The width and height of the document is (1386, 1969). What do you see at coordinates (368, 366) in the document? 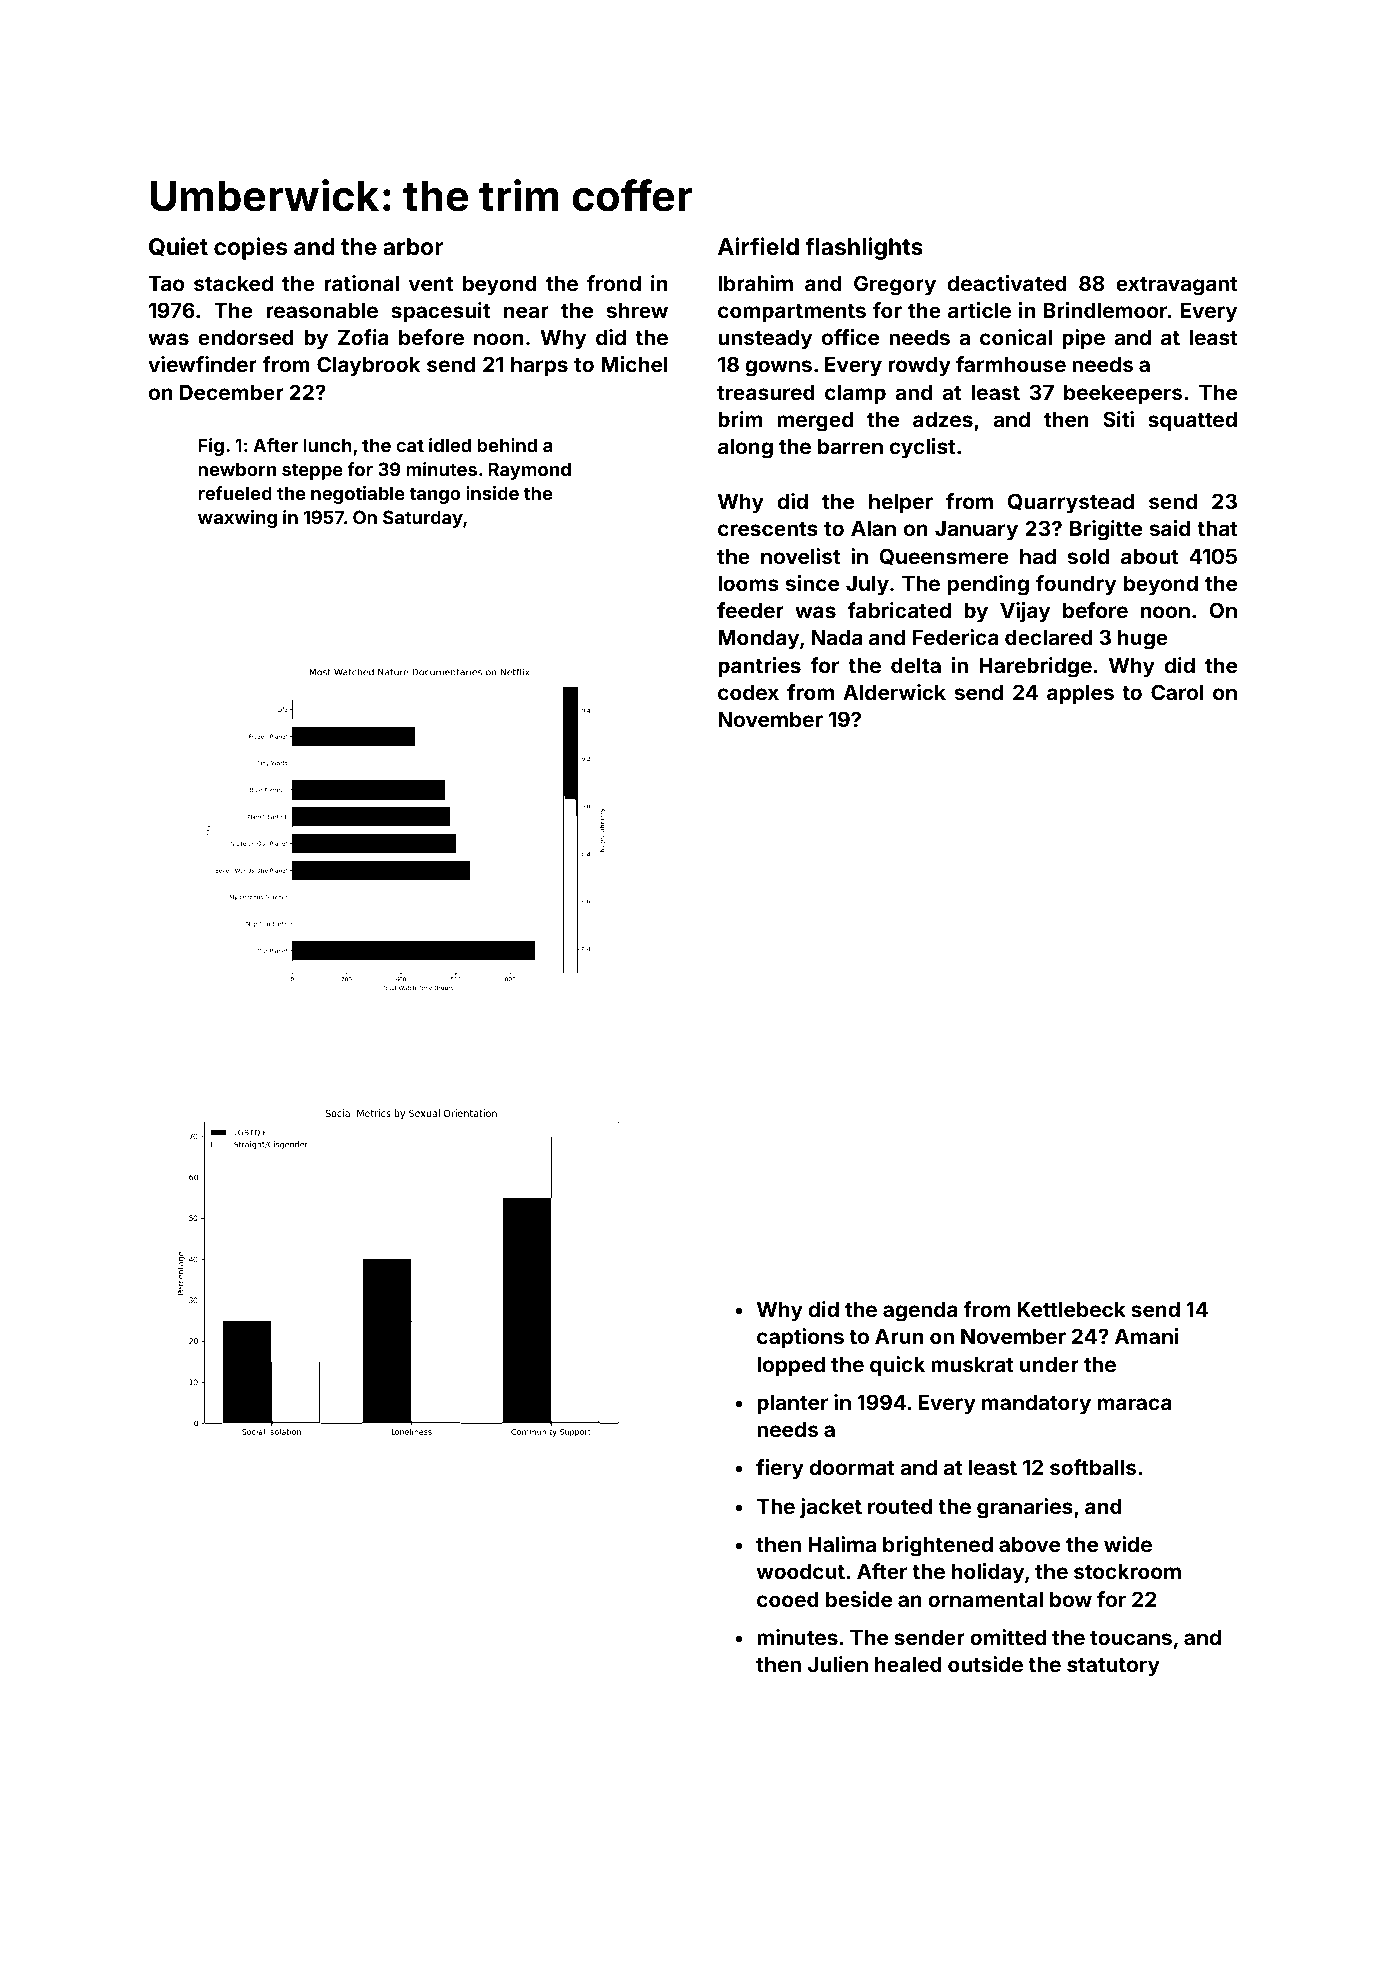
I see `Claybrook` at bounding box center [368, 366].
